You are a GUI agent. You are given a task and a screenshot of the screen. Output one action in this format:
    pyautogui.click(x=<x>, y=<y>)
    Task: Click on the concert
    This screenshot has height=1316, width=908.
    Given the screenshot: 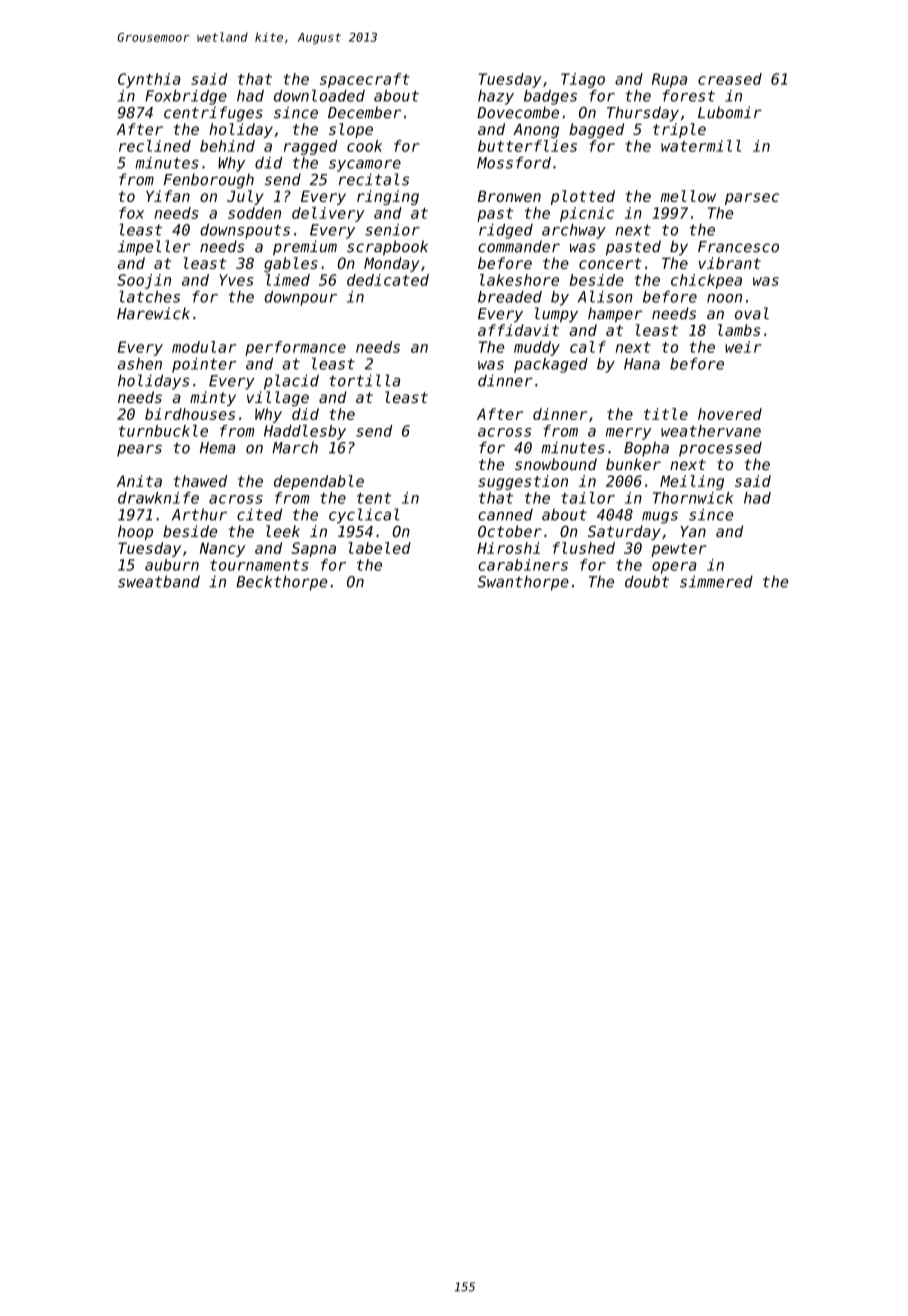 What is the action you would take?
    pyautogui.click(x=610, y=263)
